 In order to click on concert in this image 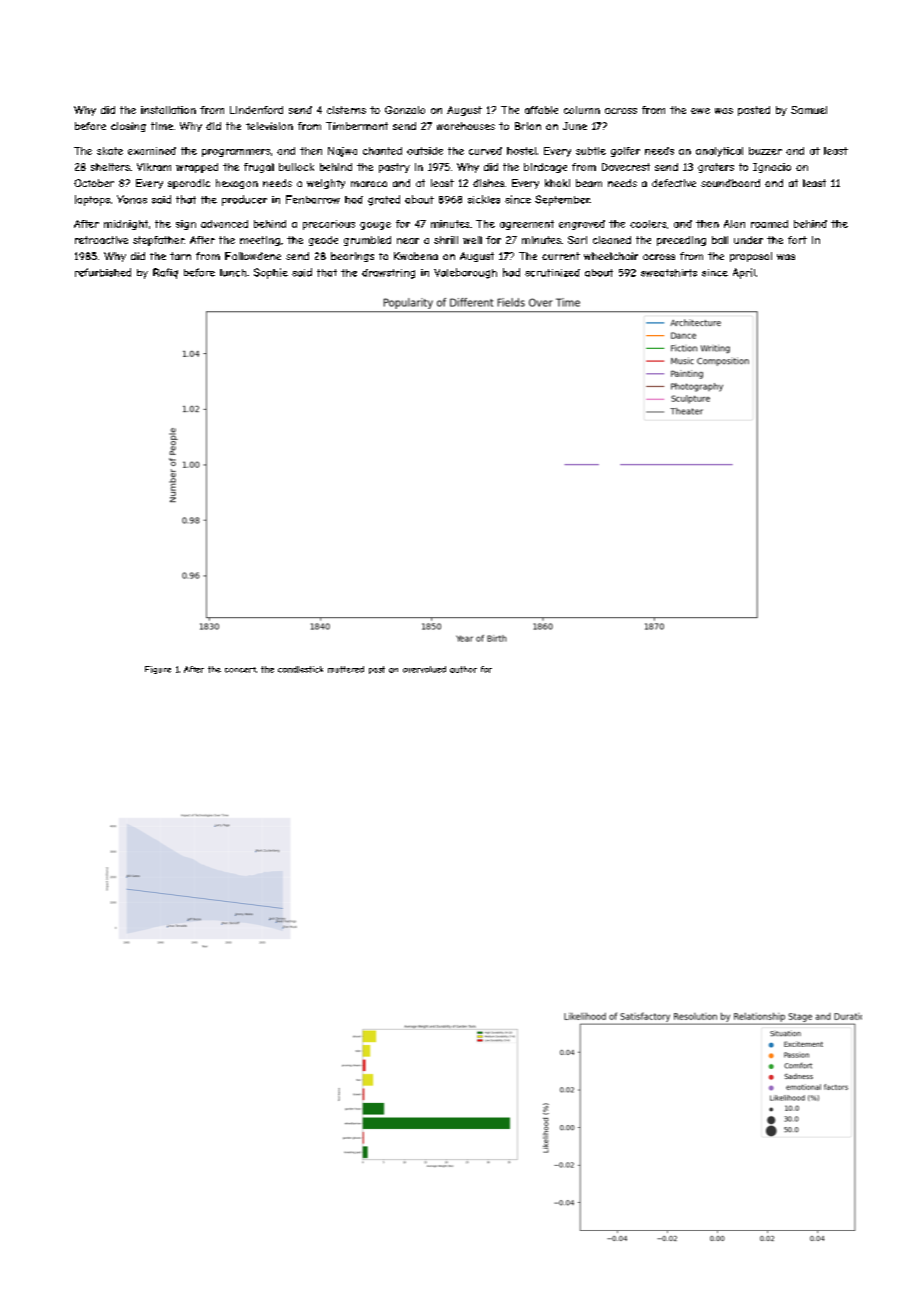, I will do `click(240, 670)`.
